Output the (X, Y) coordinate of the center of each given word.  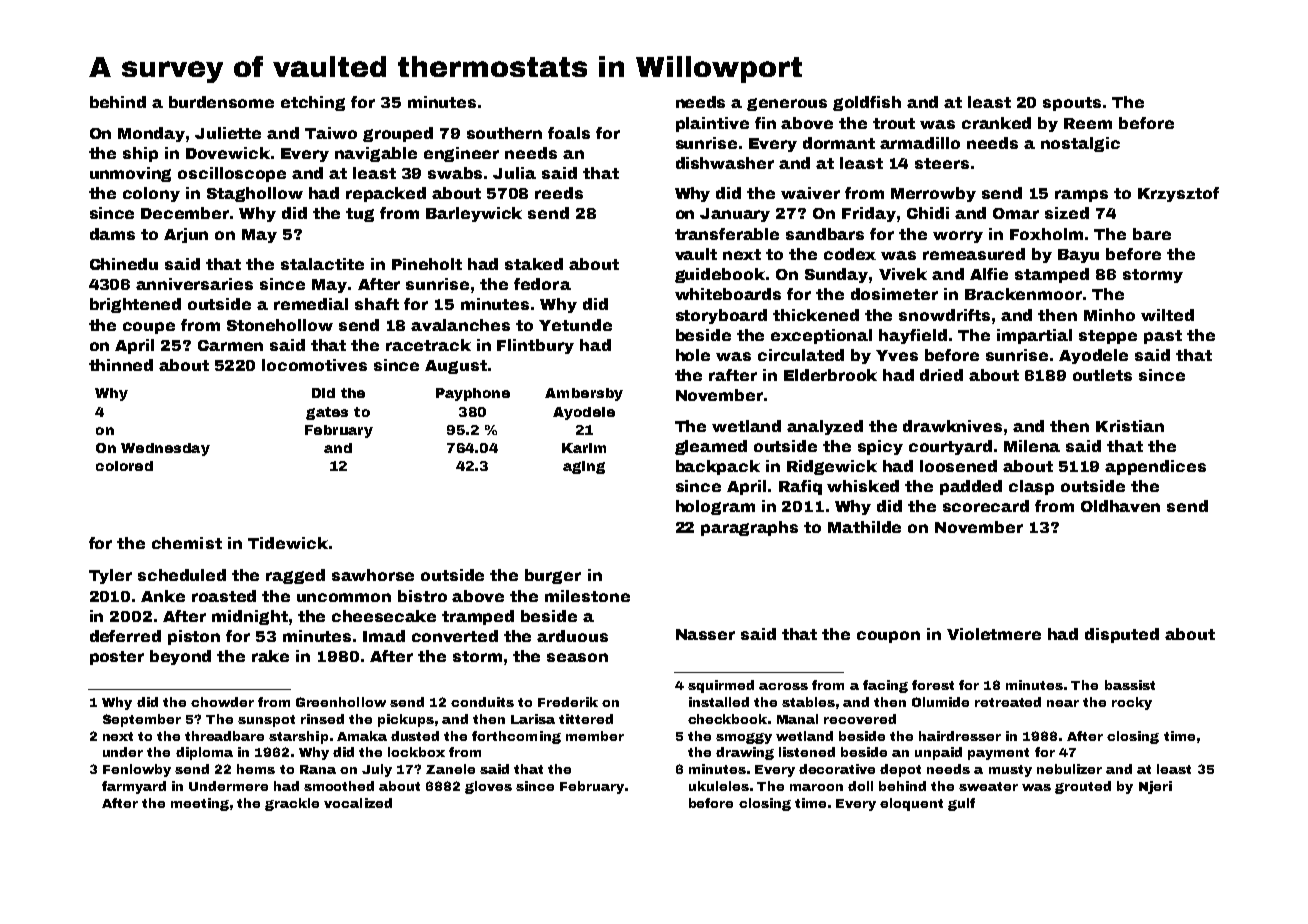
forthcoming (516, 737)
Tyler (110, 576)
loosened (958, 466)
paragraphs (749, 528)
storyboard (721, 316)
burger (553, 576)
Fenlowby (137, 770)
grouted (1083, 787)
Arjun (186, 235)
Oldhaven (1120, 506)
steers (942, 163)
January (735, 215)
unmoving (130, 174)
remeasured (974, 254)
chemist (187, 543)
